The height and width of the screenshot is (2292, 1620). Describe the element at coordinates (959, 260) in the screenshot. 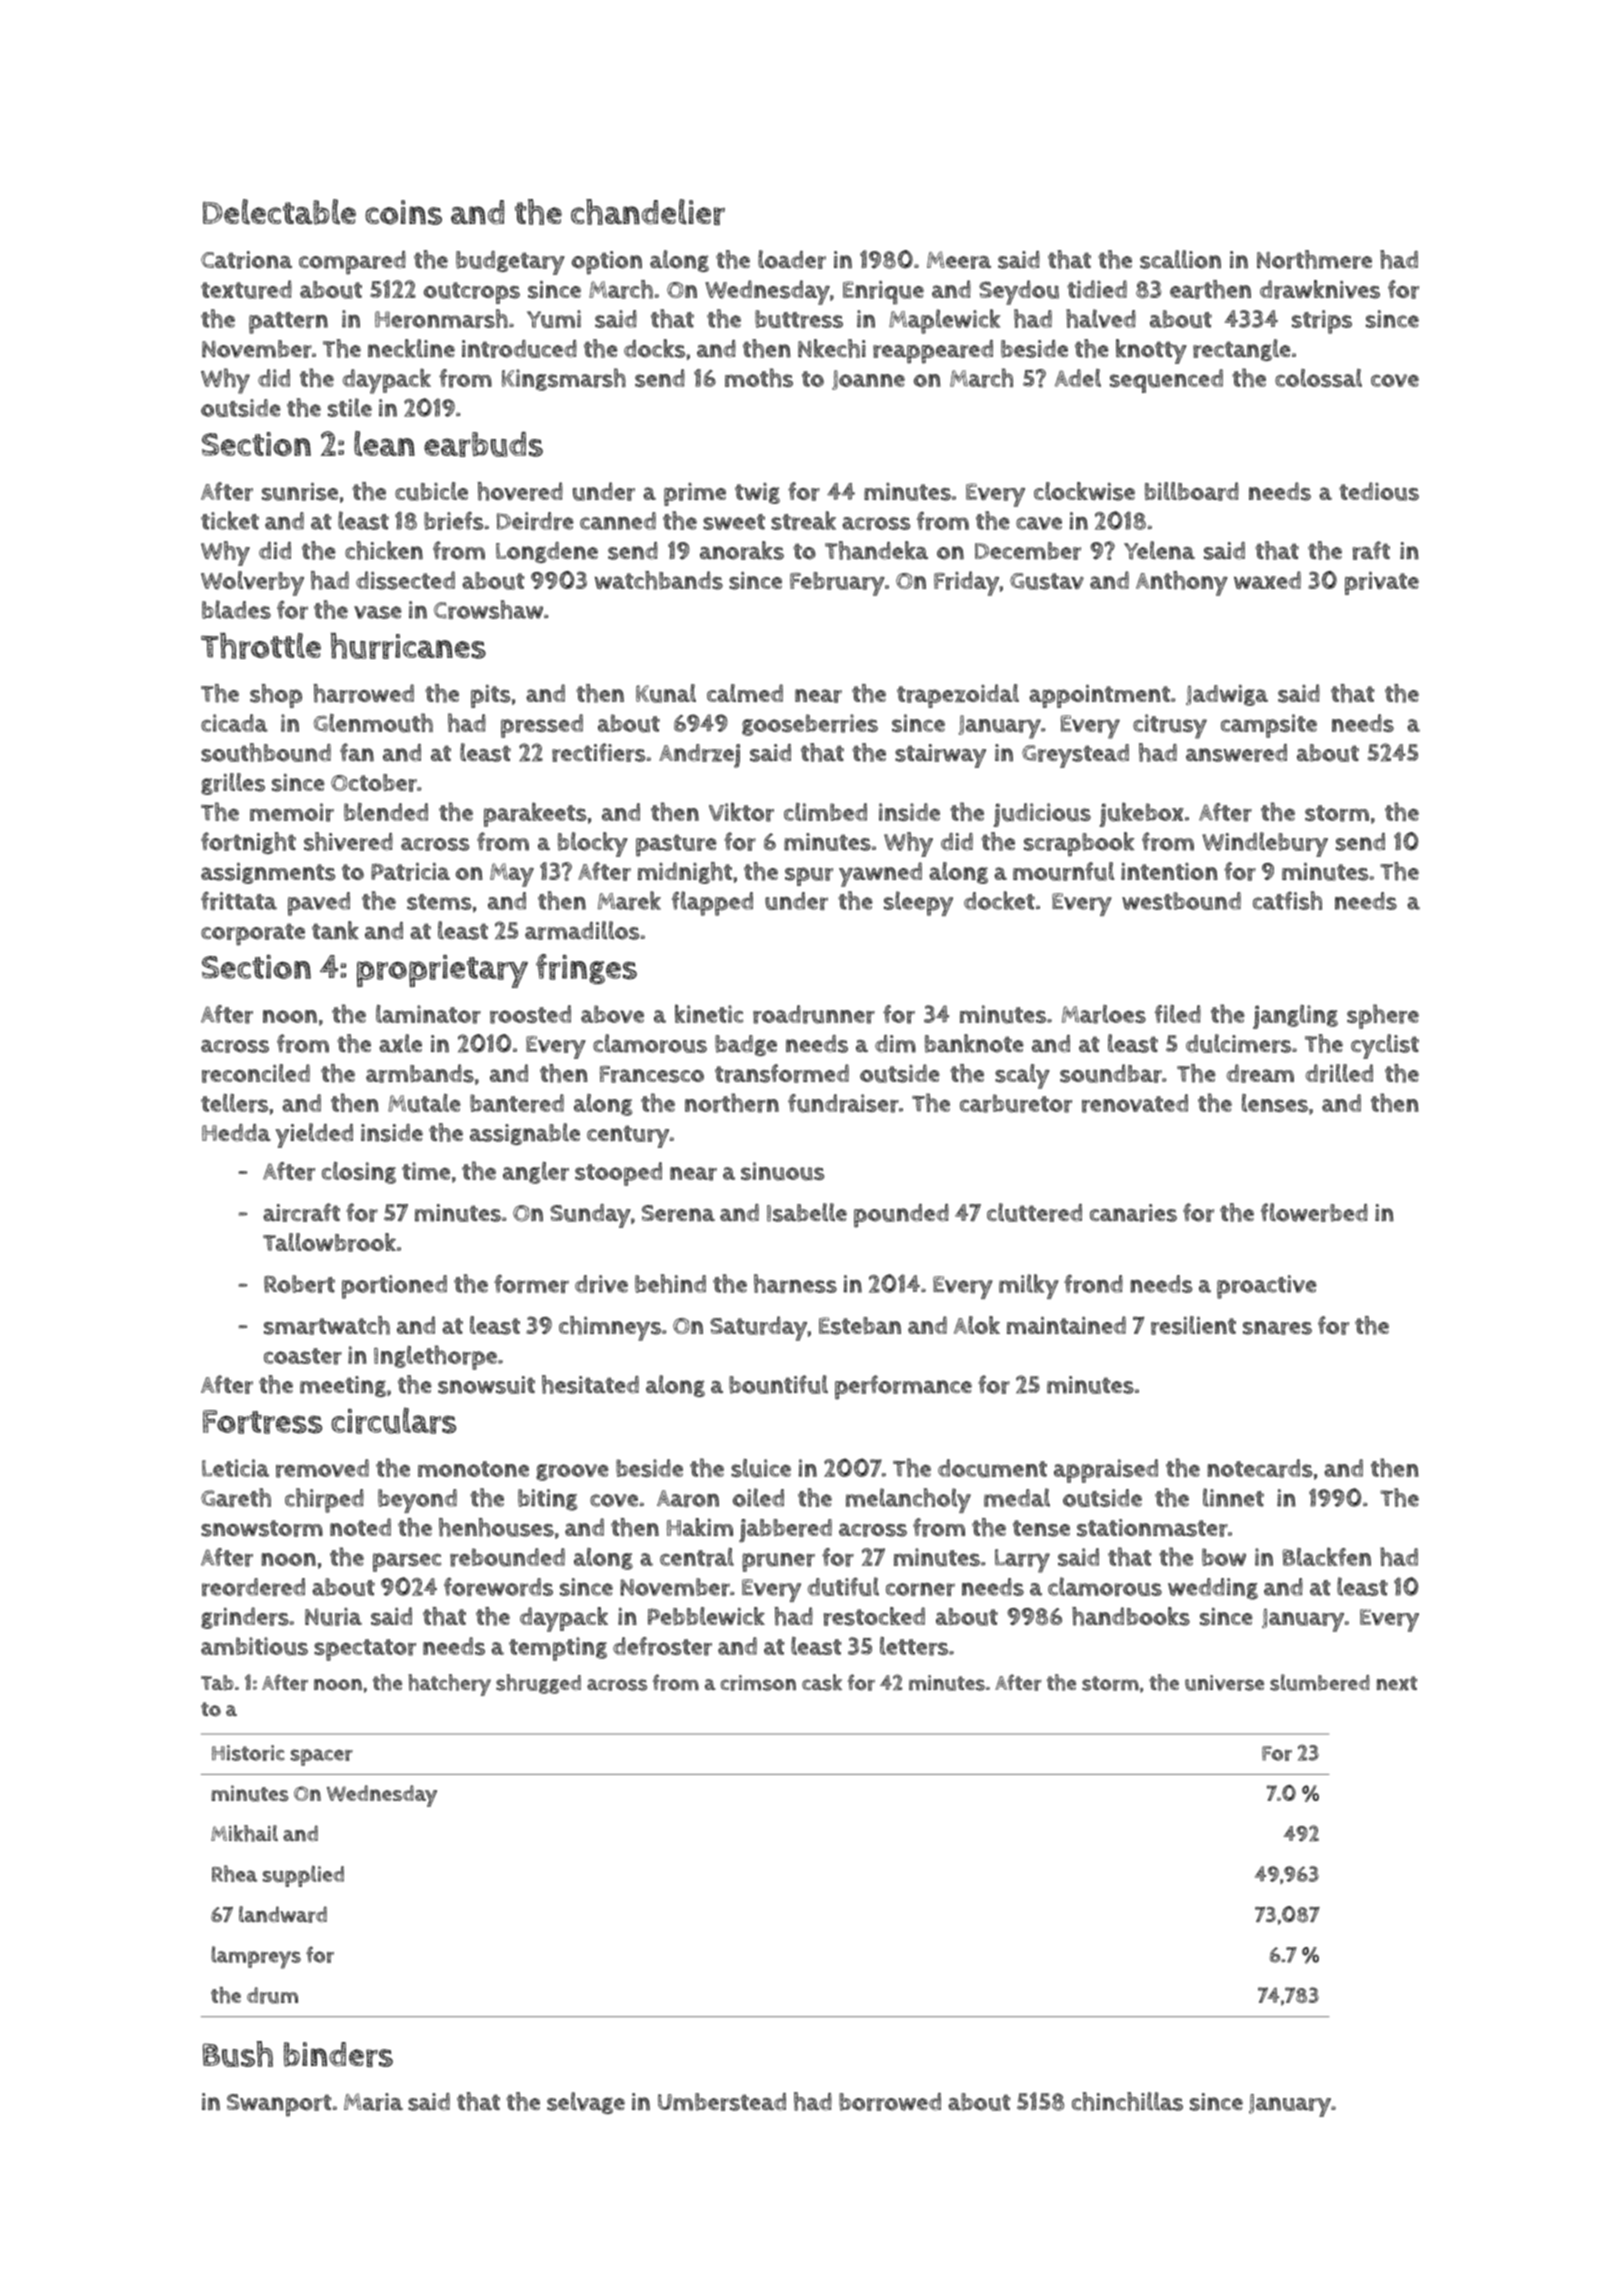

I see `Meera` at that location.
